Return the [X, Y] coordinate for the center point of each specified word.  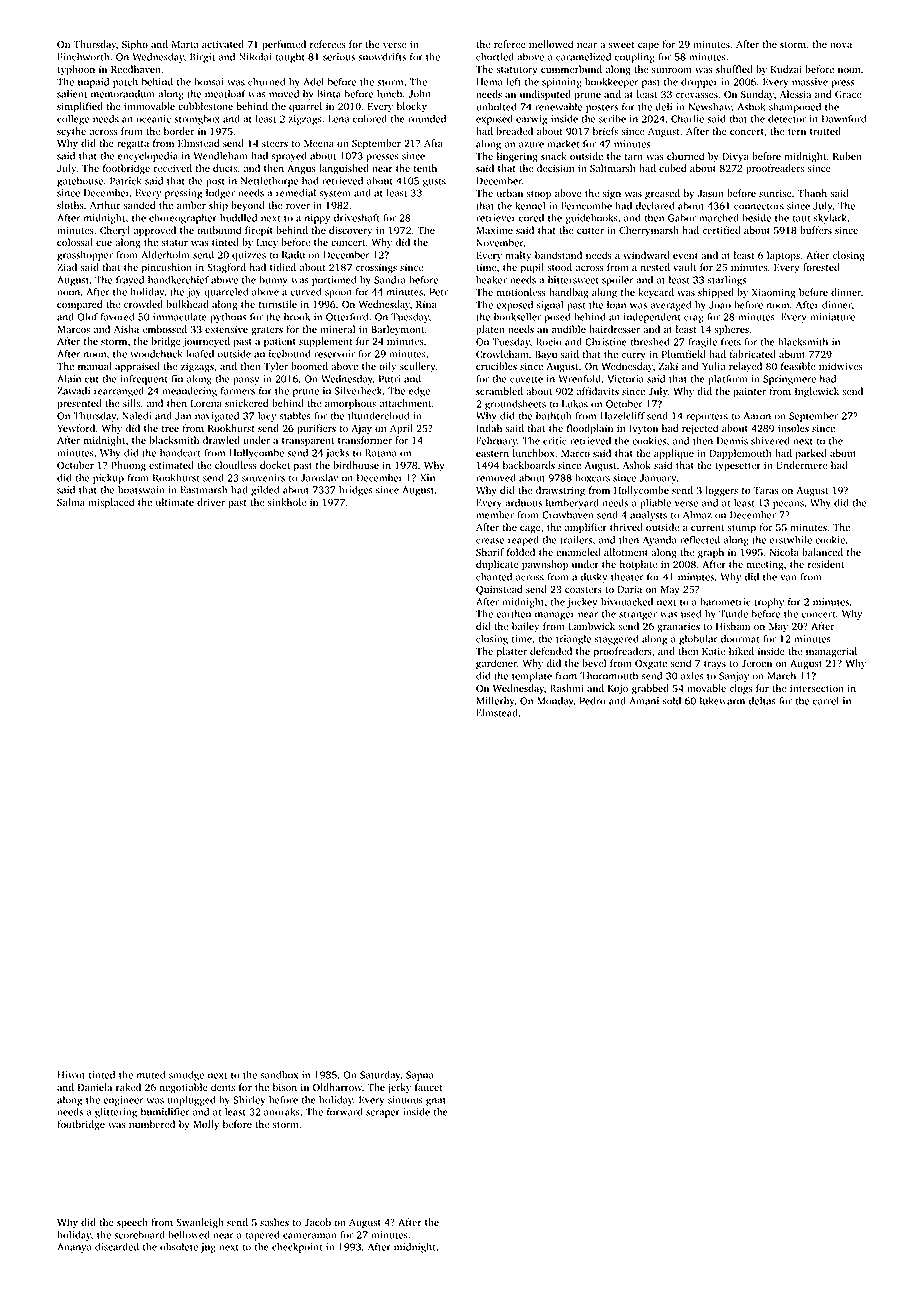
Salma [71, 502]
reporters [707, 417]
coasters [583, 590]
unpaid [93, 83]
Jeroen [756, 663]
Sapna [420, 1076]
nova [841, 45]
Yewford [76, 428]
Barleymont [397, 330]
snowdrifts [382, 56]
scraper [383, 1114]
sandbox [279, 1075]
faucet [429, 1087]
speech [132, 1223]
